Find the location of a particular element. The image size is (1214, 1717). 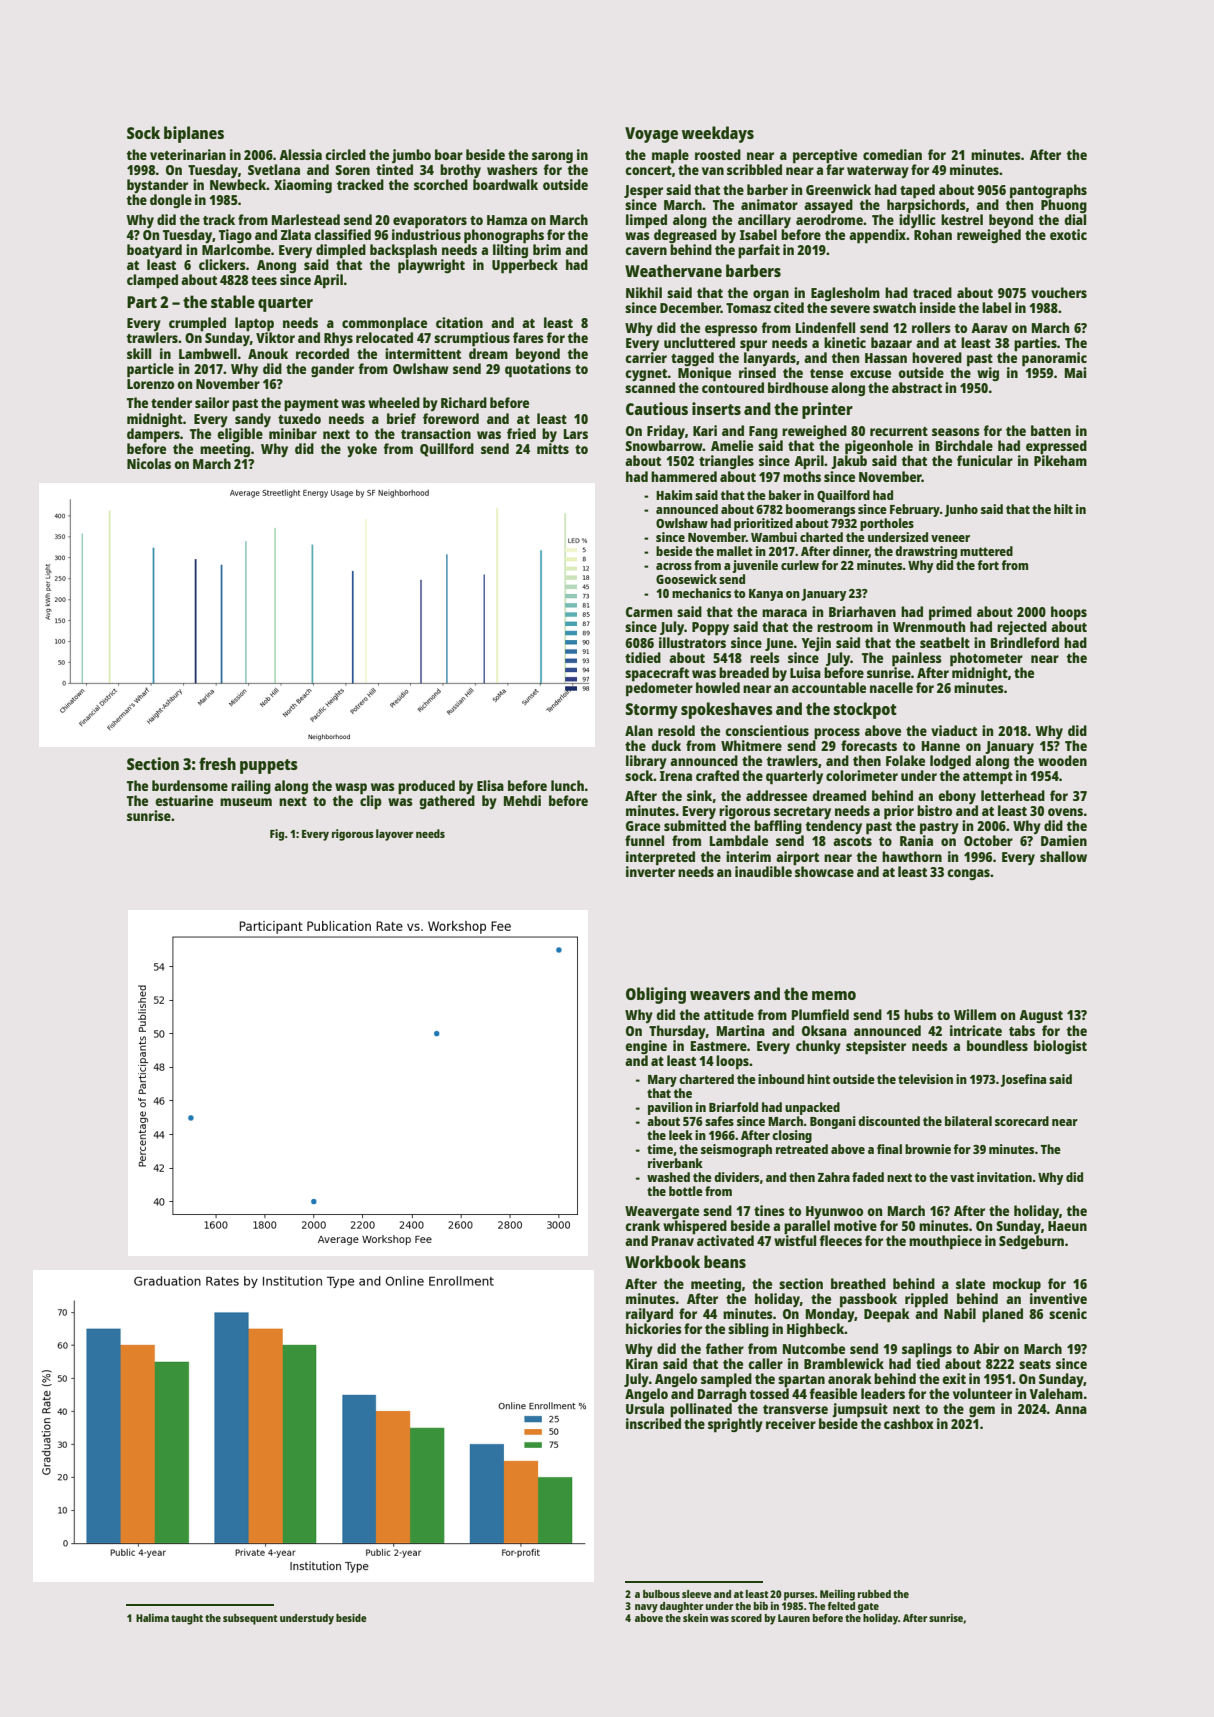

rubbed is located at coordinates (874, 1594).
